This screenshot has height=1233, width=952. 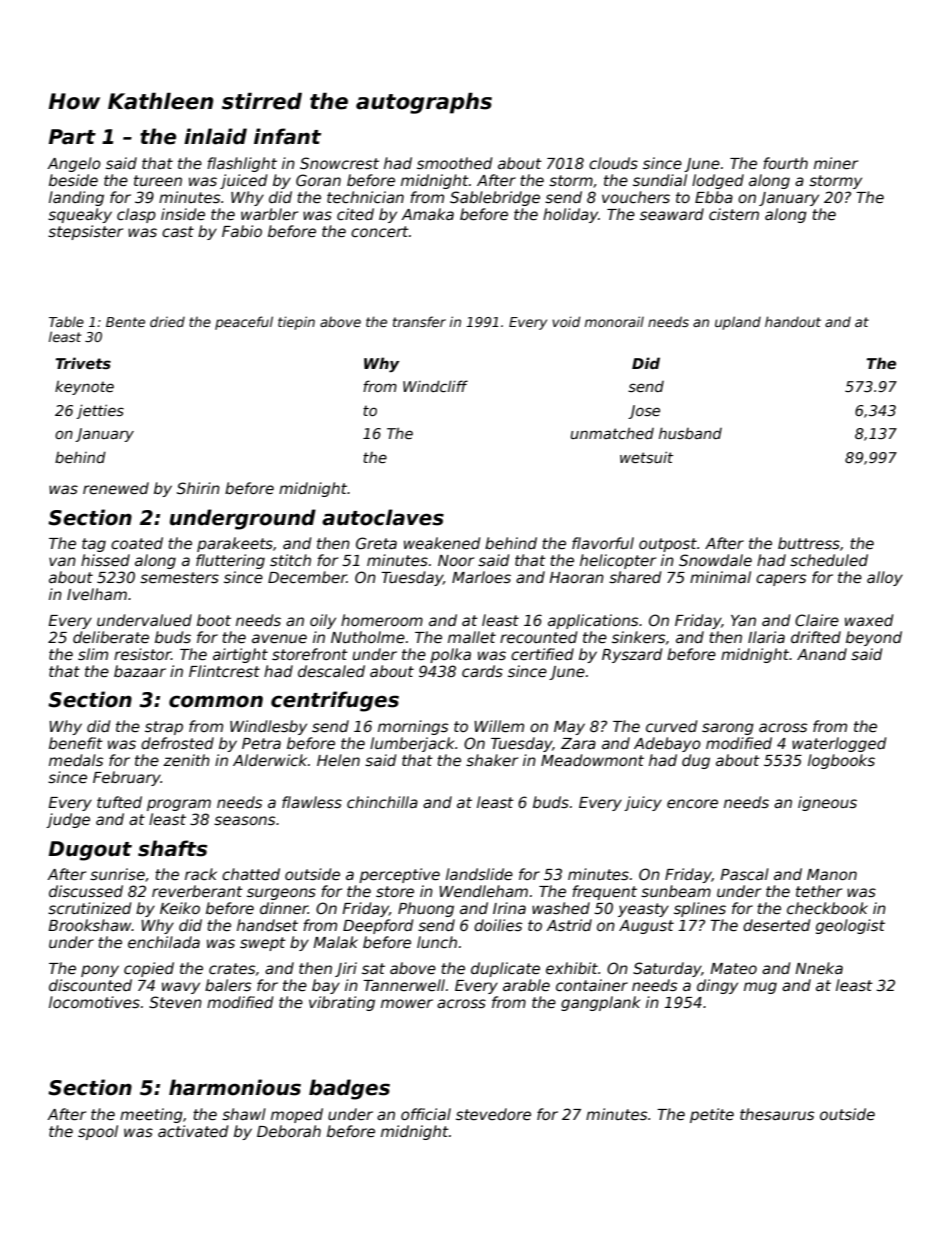 What do you see at coordinates (499, 726) in the screenshot?
I see `Willem` at bounding box center [499, 726].
